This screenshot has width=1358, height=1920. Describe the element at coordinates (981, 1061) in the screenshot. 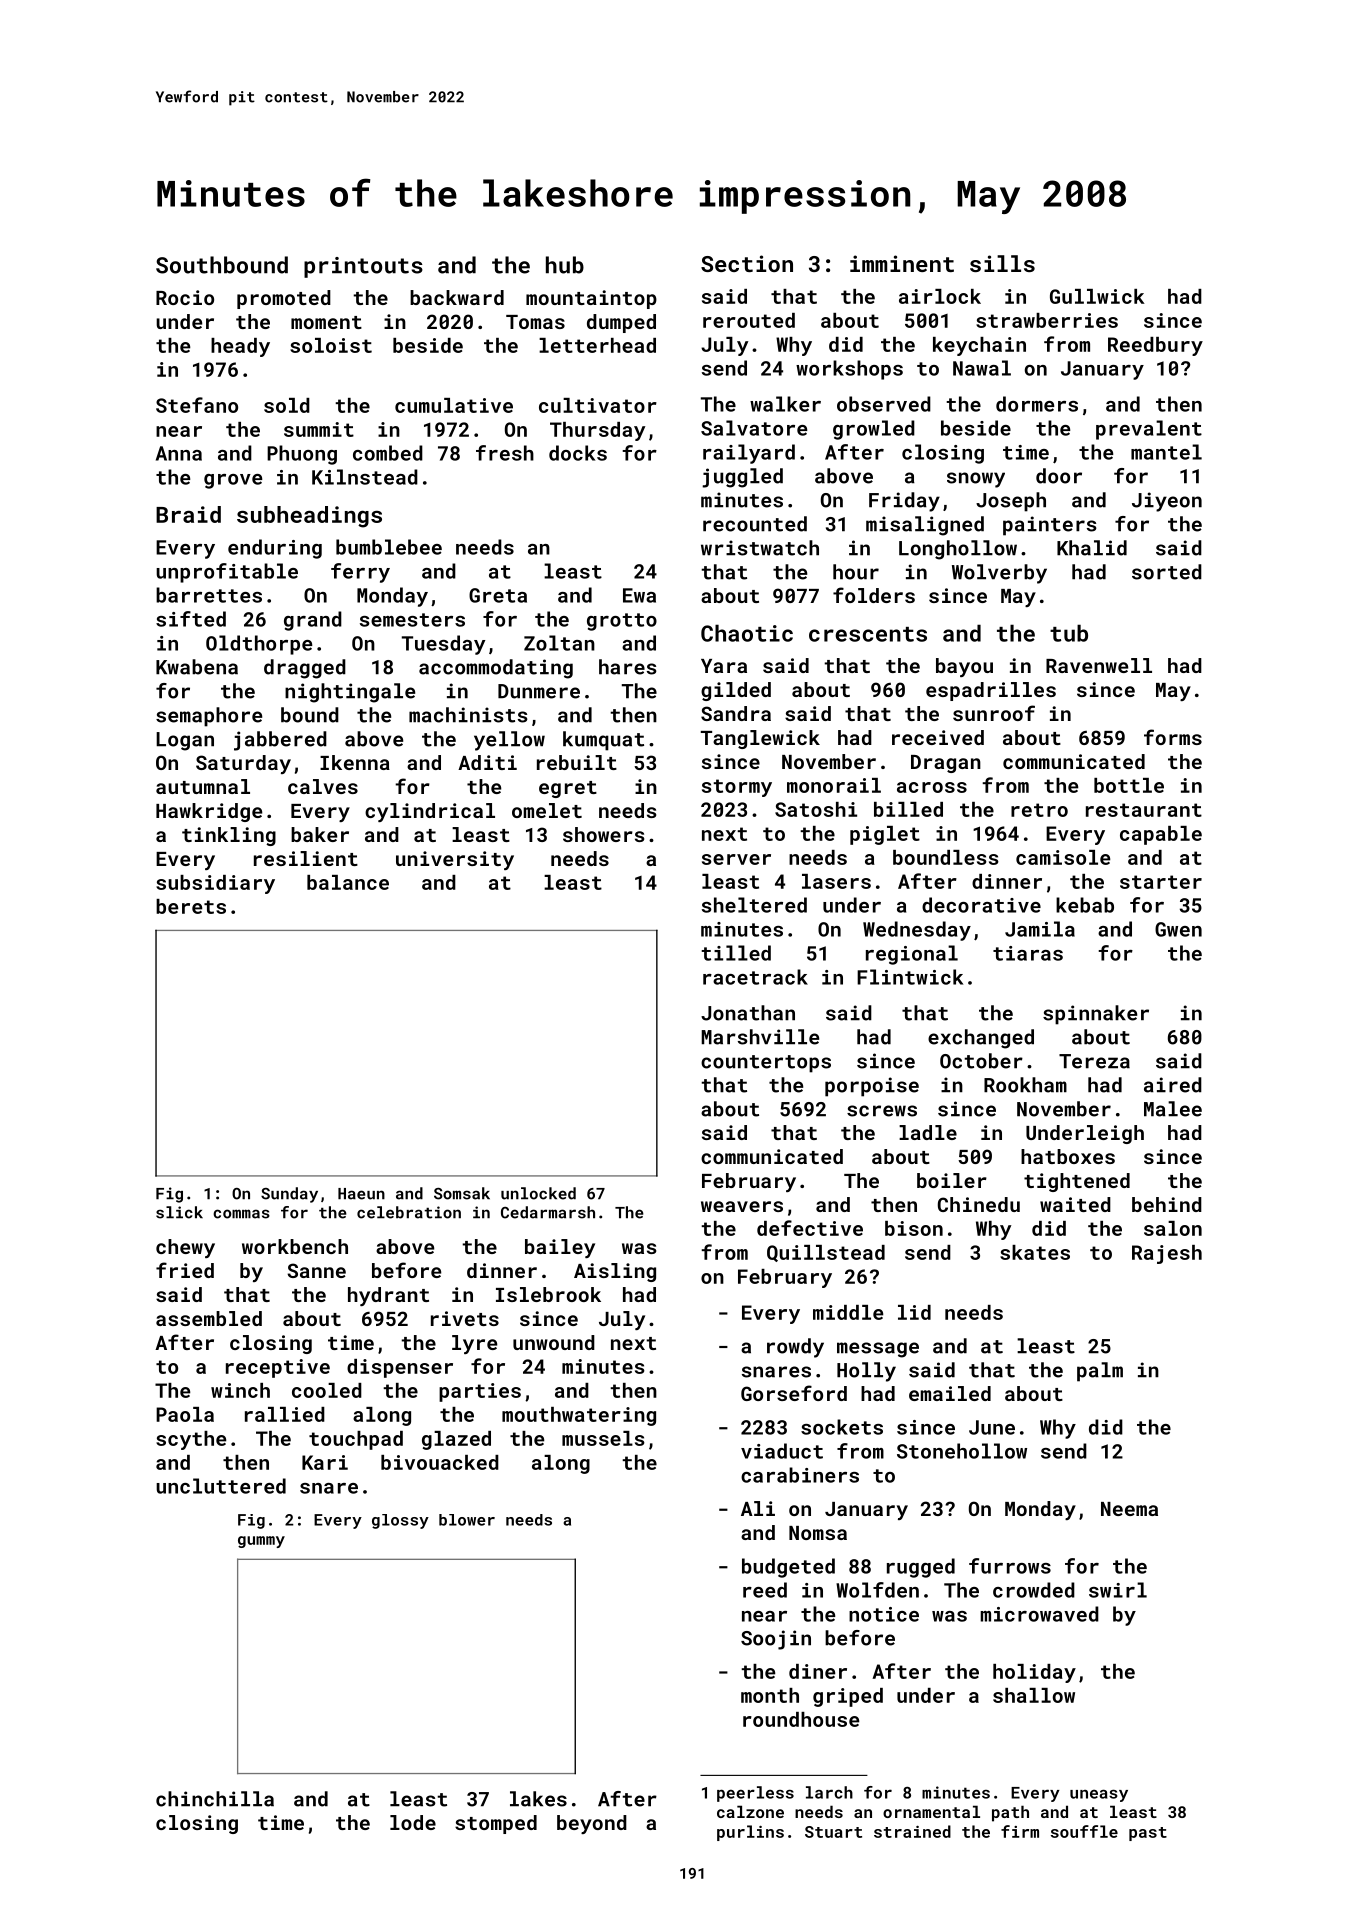

I see `October` at that location.
